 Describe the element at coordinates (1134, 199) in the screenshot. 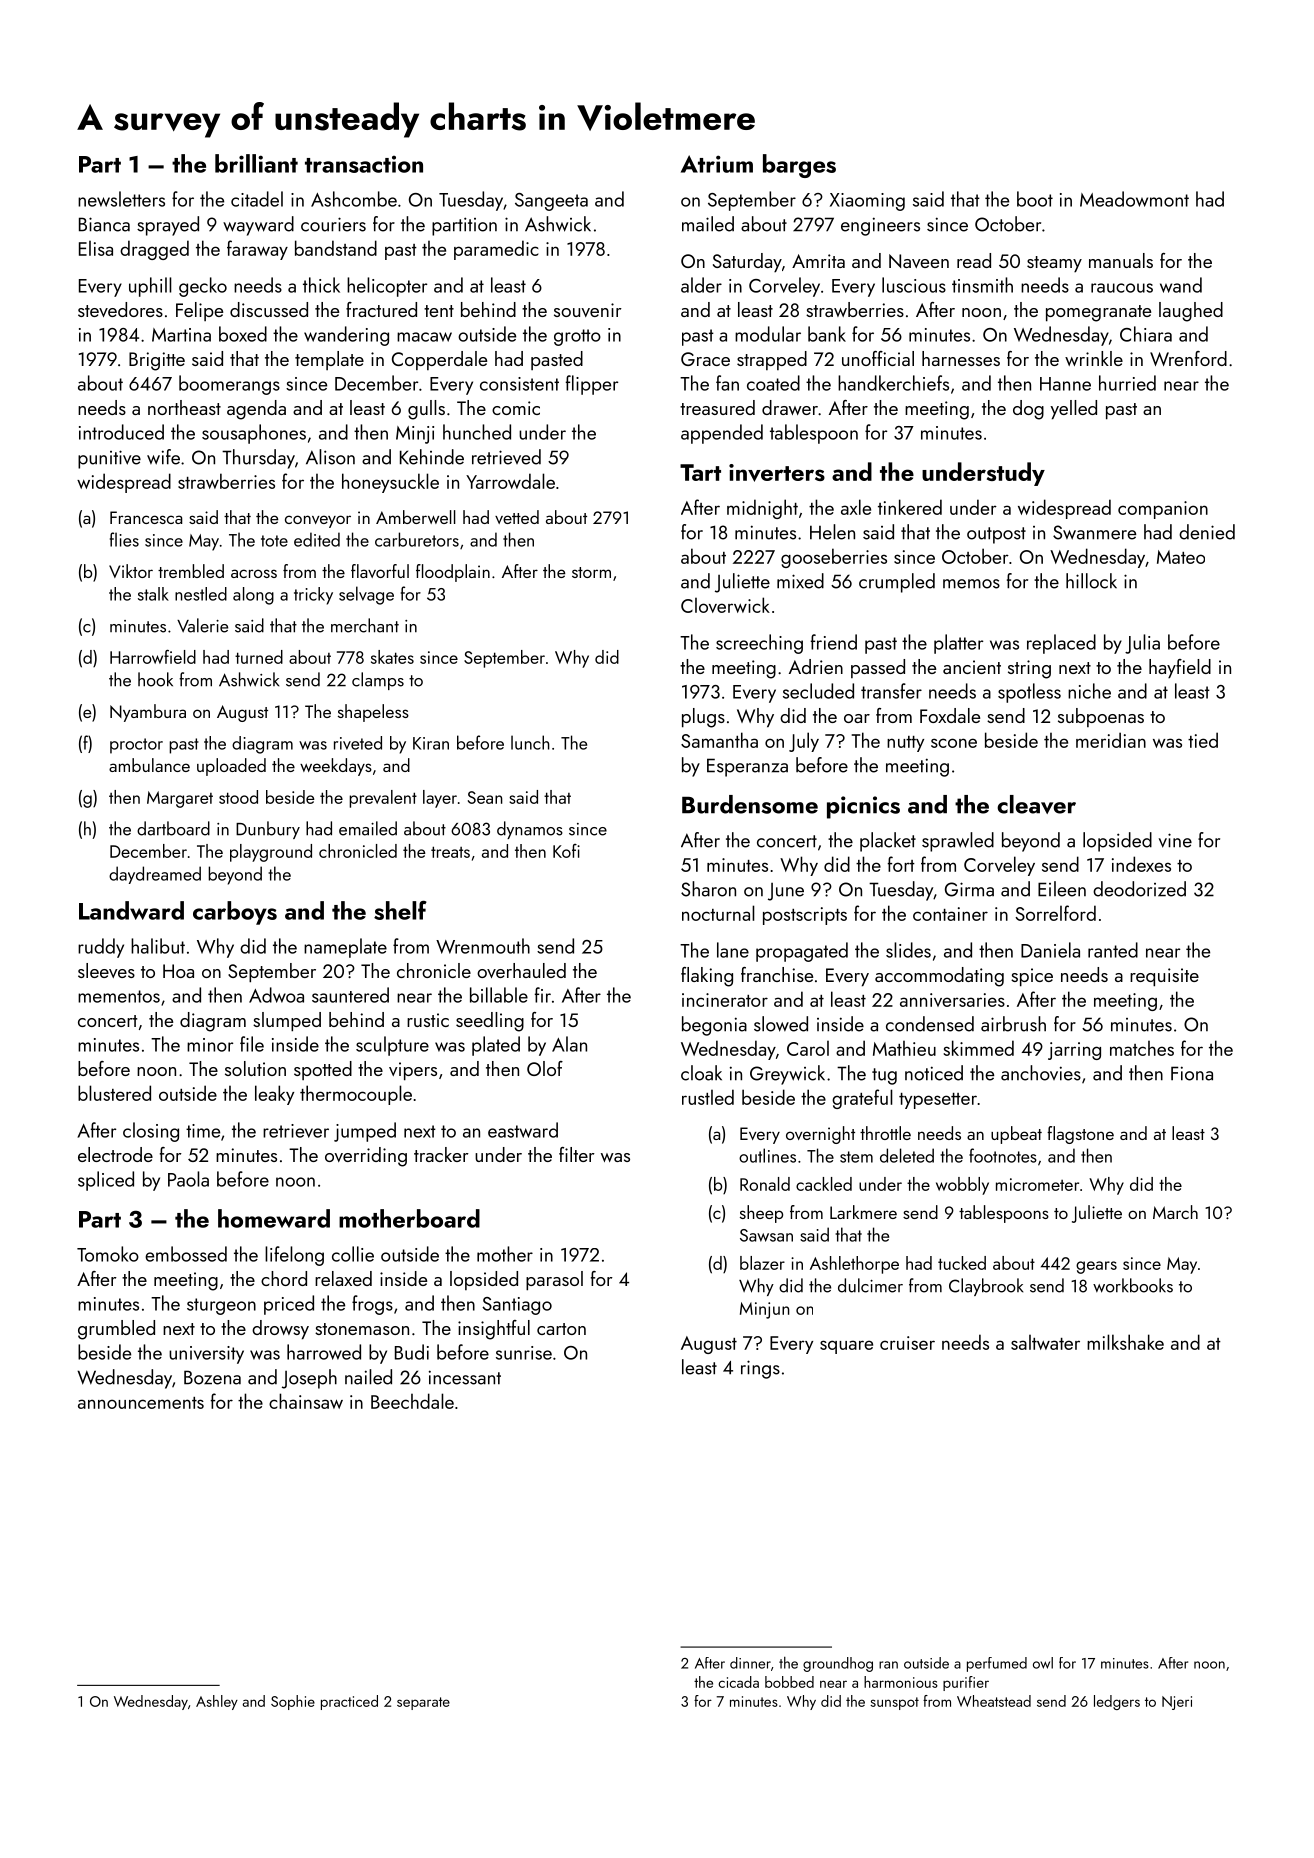

I see `Meadowmont` at that location.
